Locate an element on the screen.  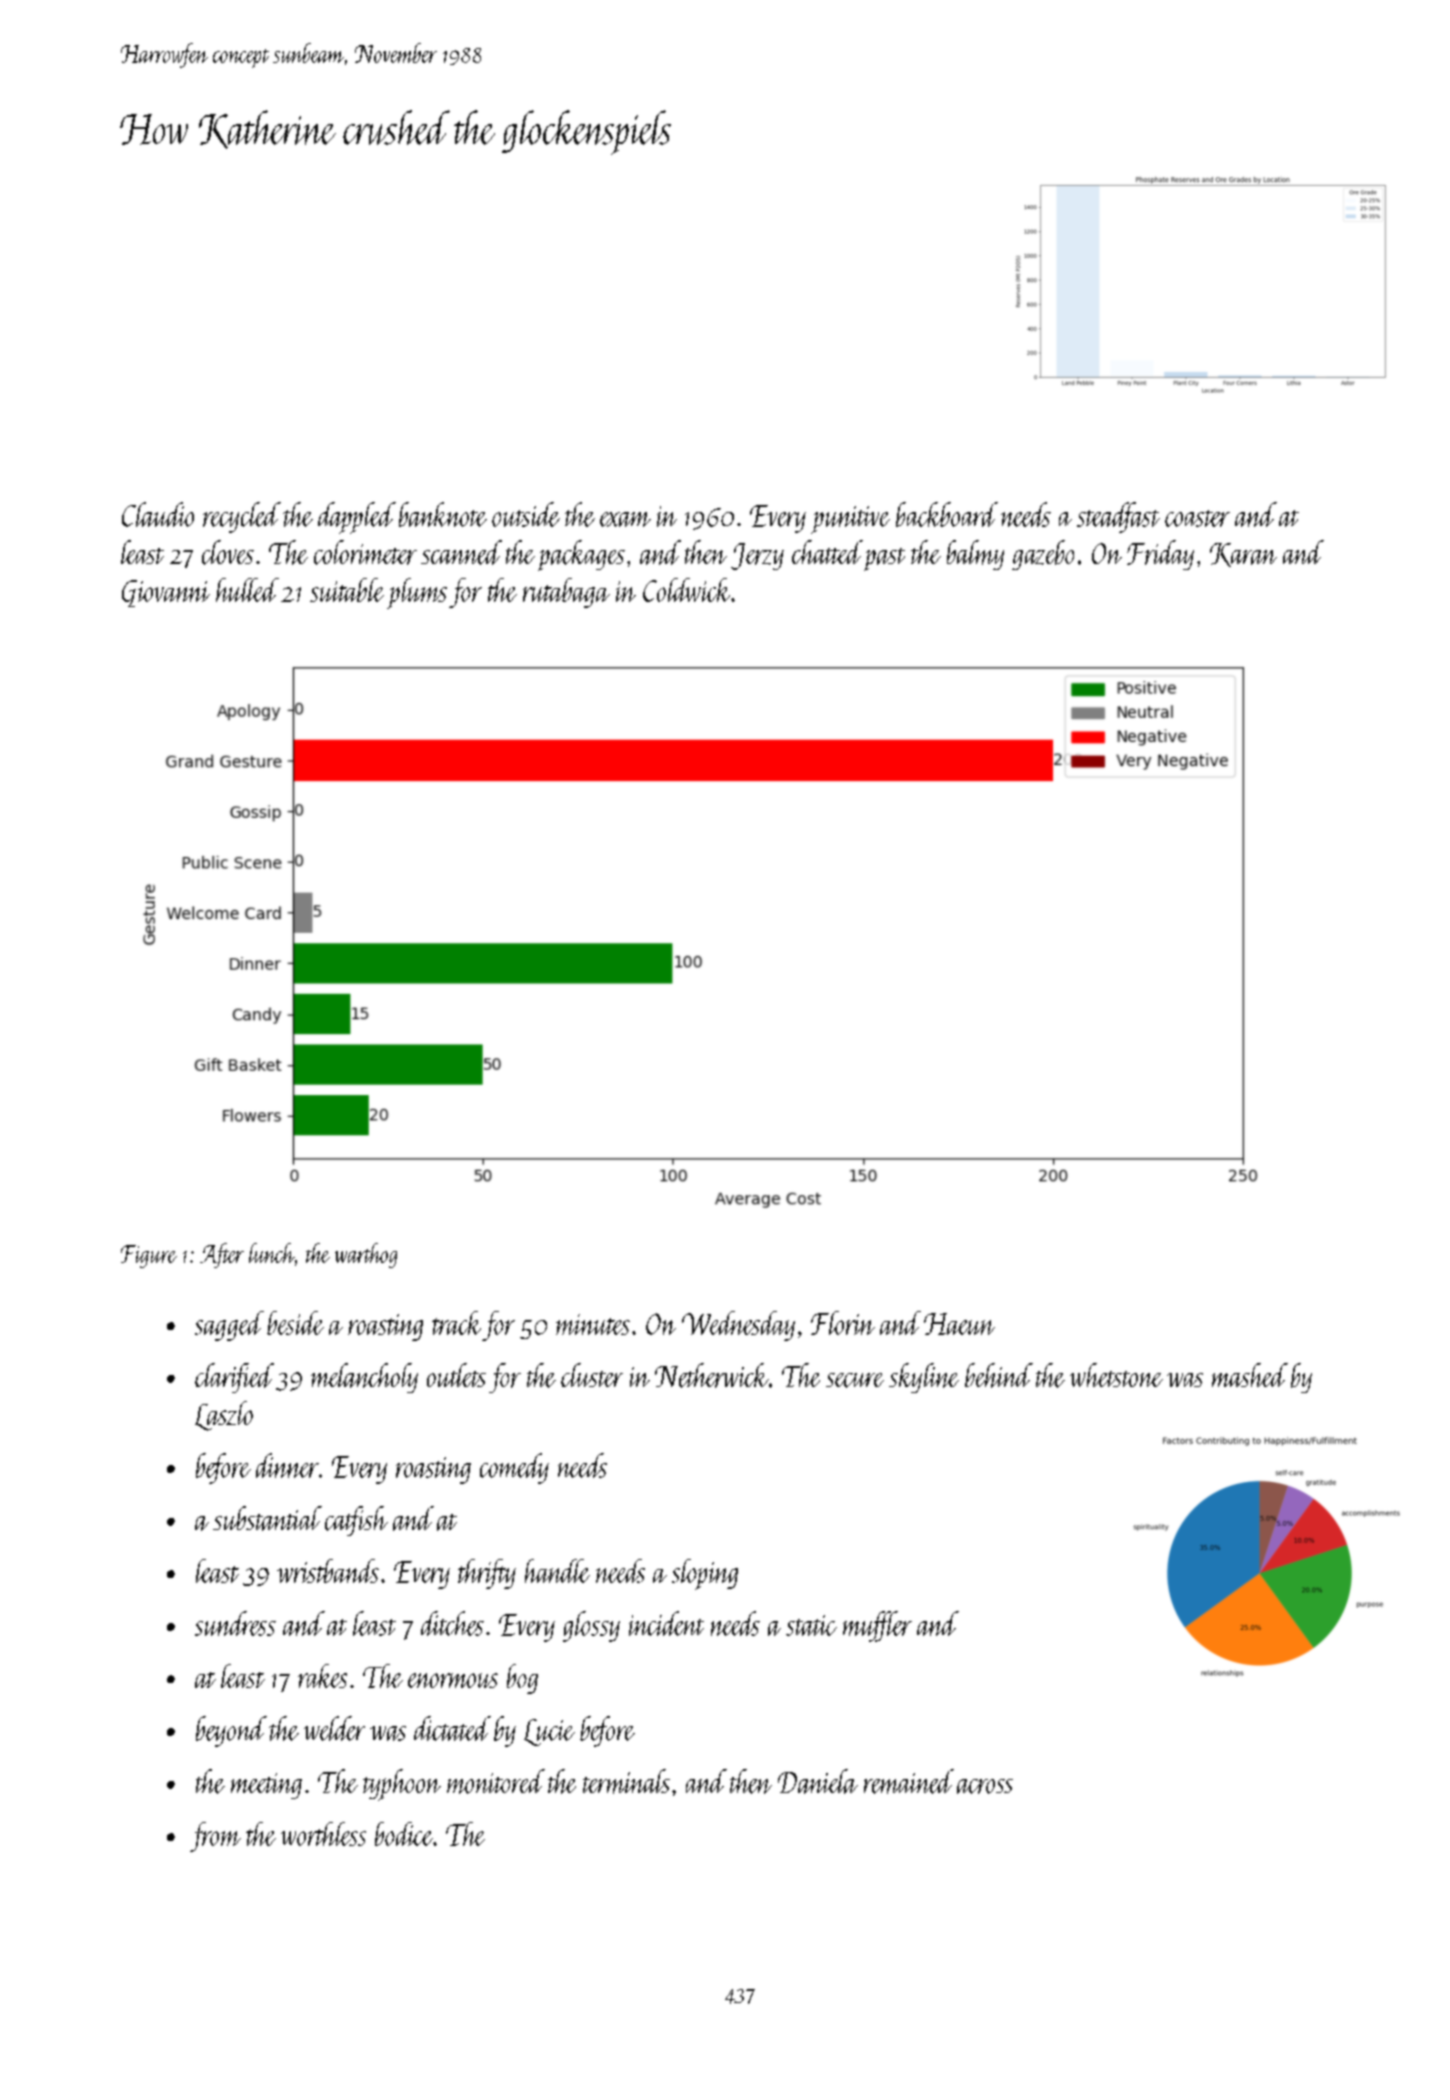
punitive is located at coordinates (850, 520).
